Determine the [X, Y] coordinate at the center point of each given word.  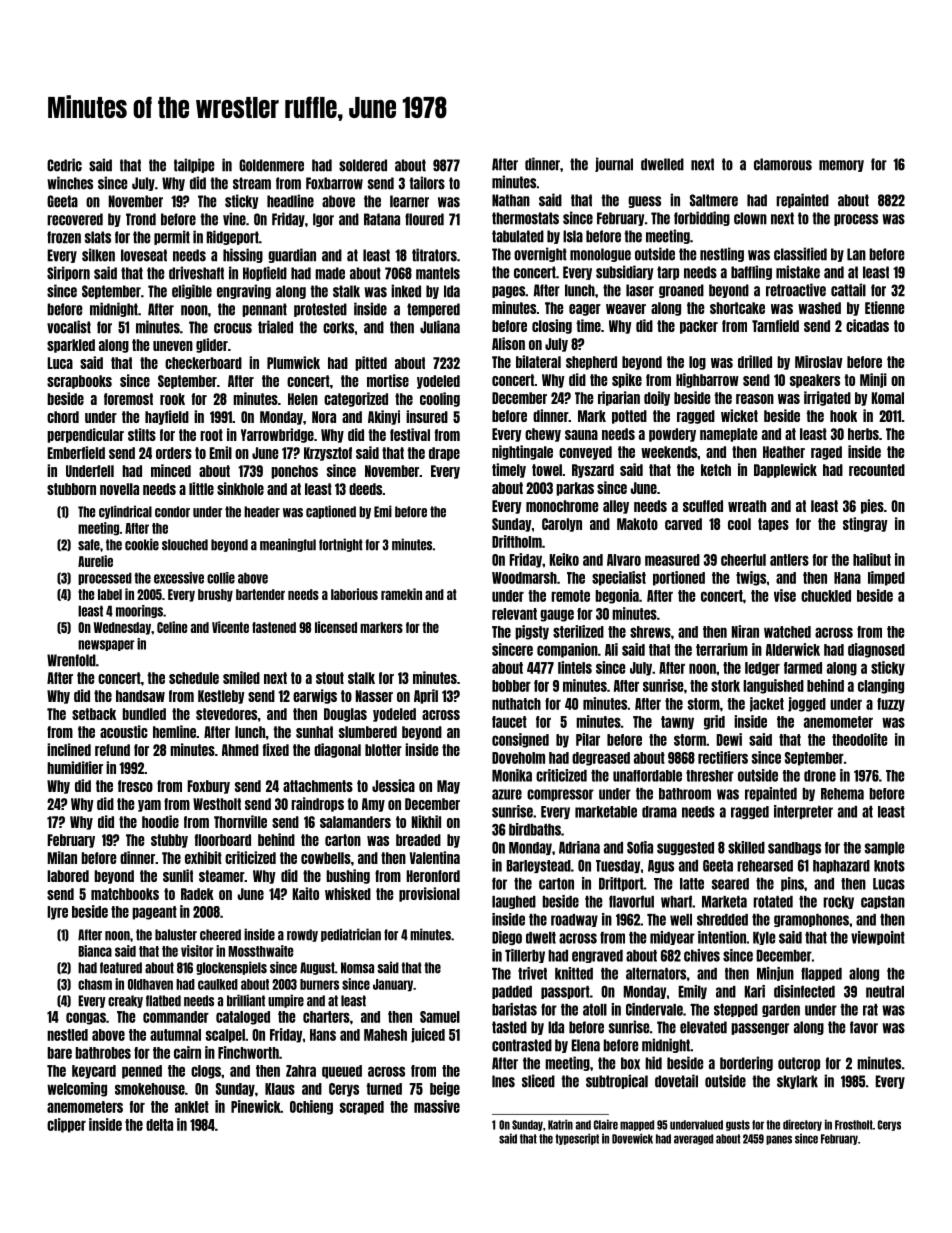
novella [119, 489]
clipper [66, 1125]
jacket [767, 704]
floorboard [223, 840]
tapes [773, 525]
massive [437, 1106]
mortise [388, 380]
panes [779, 1140]
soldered [363, 165]
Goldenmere [271, 165]
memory [841, 166]
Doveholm [518, 758]
